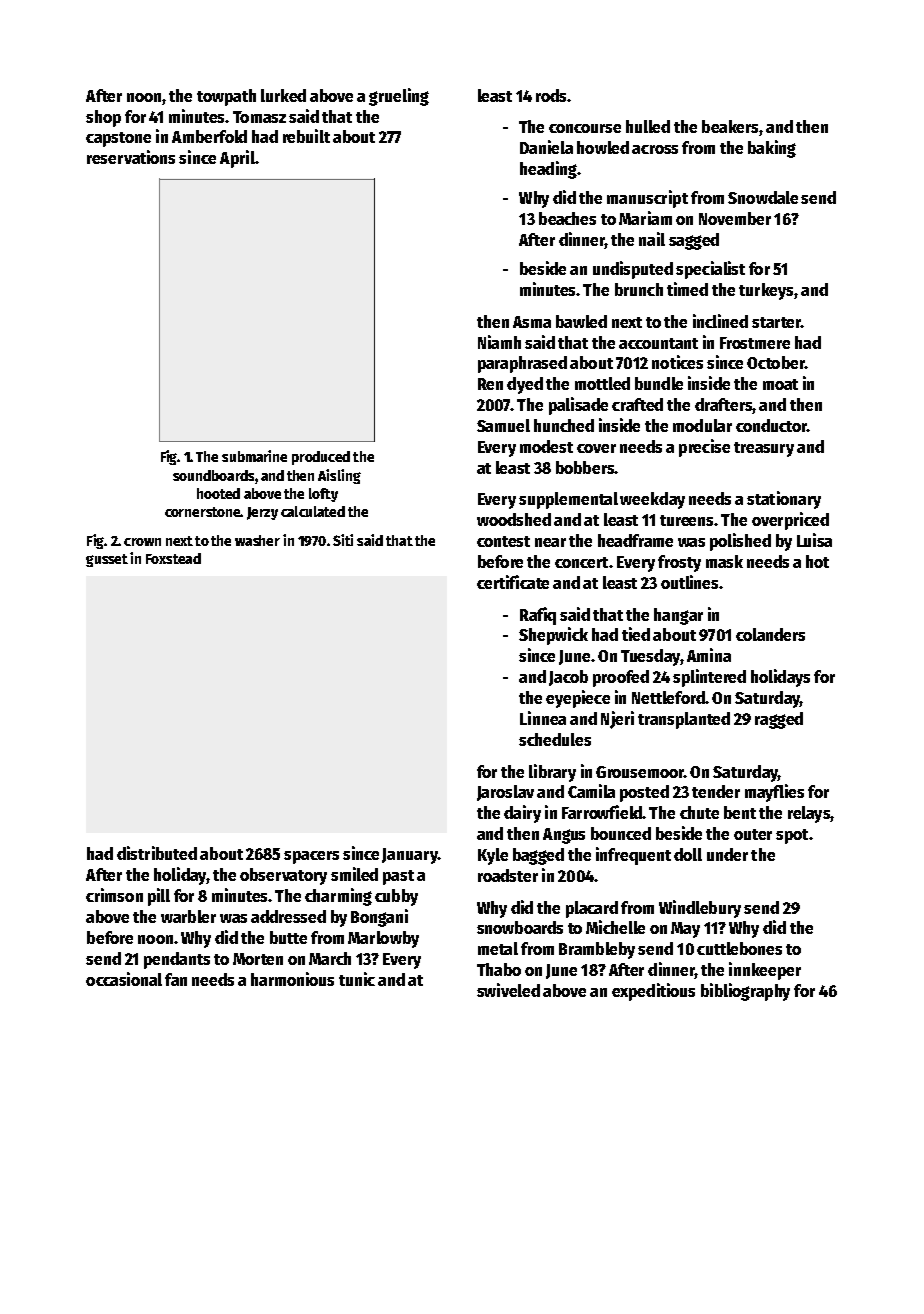 Image resolution: width=924 pixels, height=1314 pixels. What do you see at coordinates (505, 793) in the image?
I see `Jaroslav` at bounding box center [505, 793].
